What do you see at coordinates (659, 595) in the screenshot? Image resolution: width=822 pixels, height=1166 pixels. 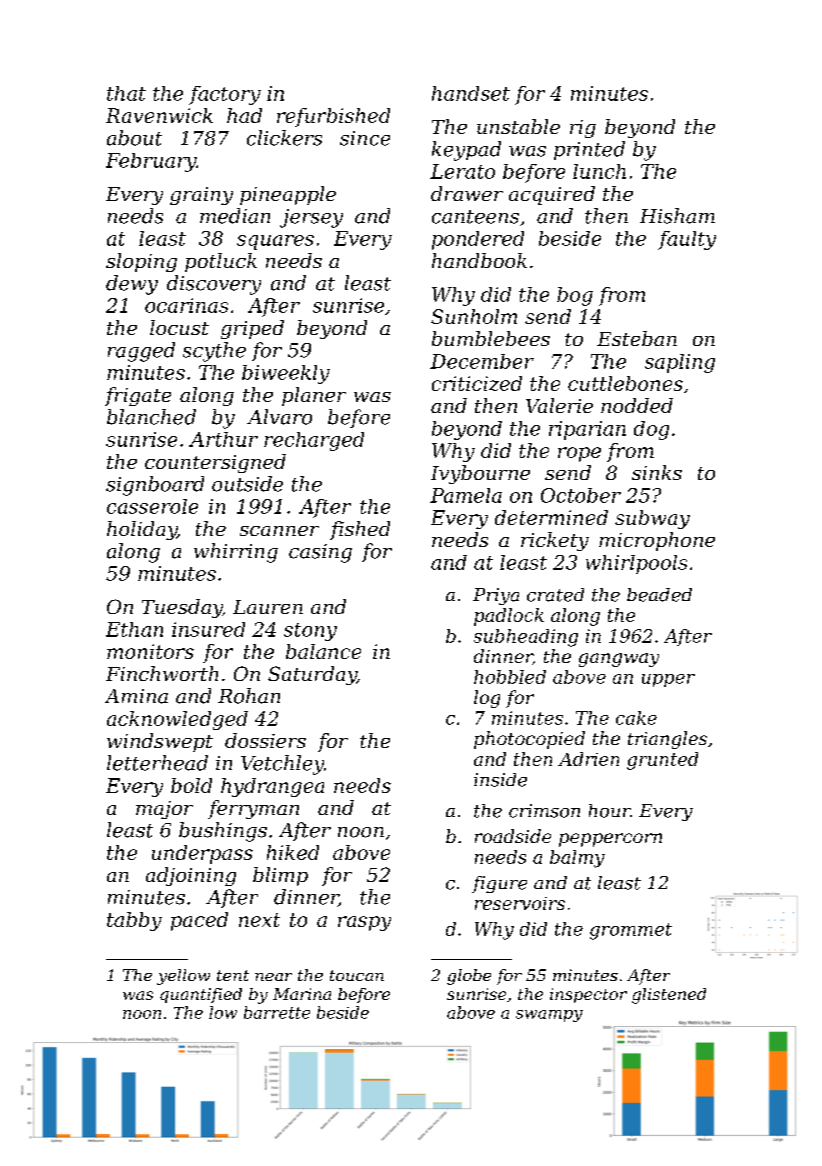 I see `beaded` at bounding box center [659, 595].
